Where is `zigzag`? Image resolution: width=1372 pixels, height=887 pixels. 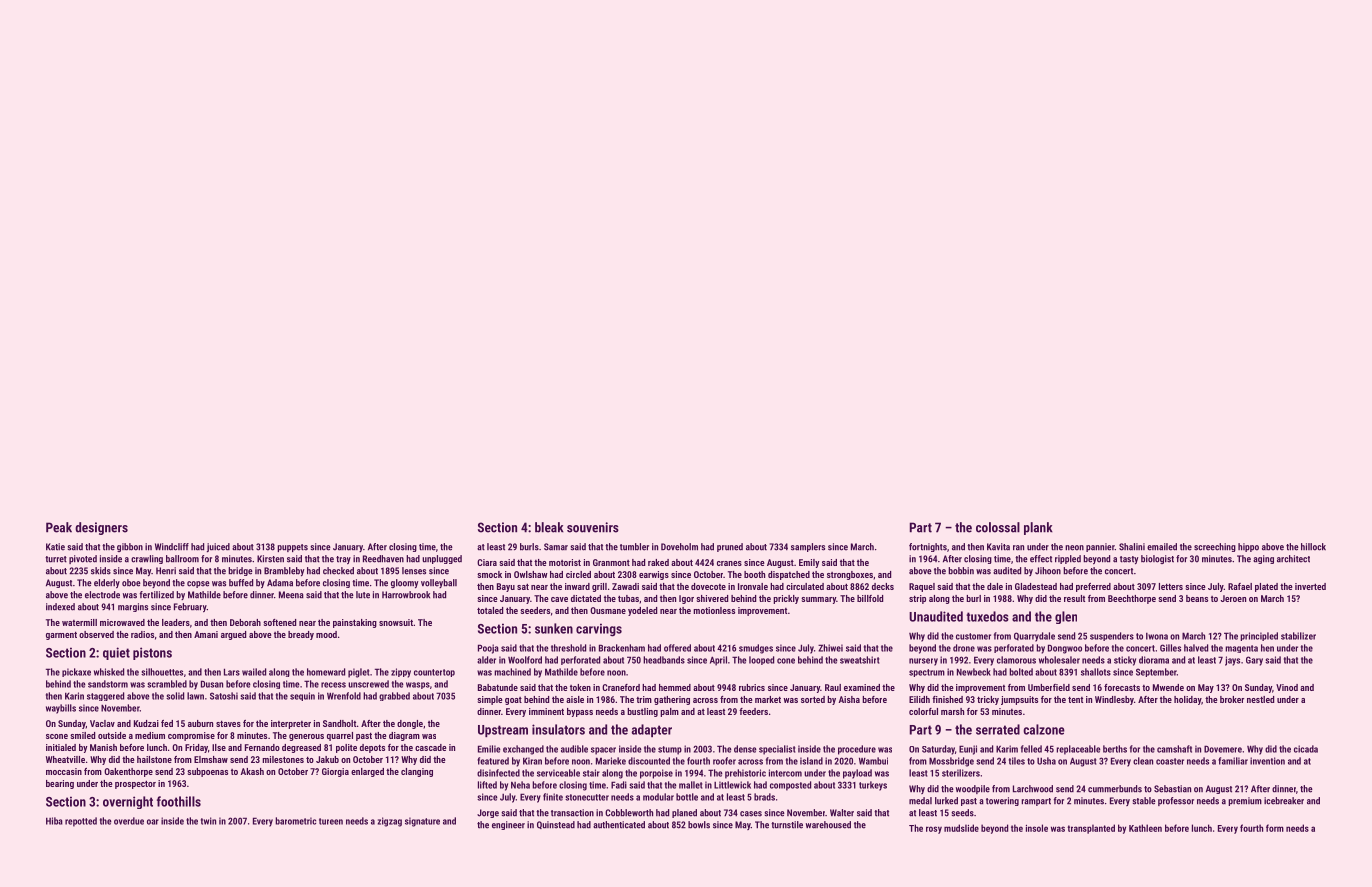
zigzag is located at coordinates (390, 822).
